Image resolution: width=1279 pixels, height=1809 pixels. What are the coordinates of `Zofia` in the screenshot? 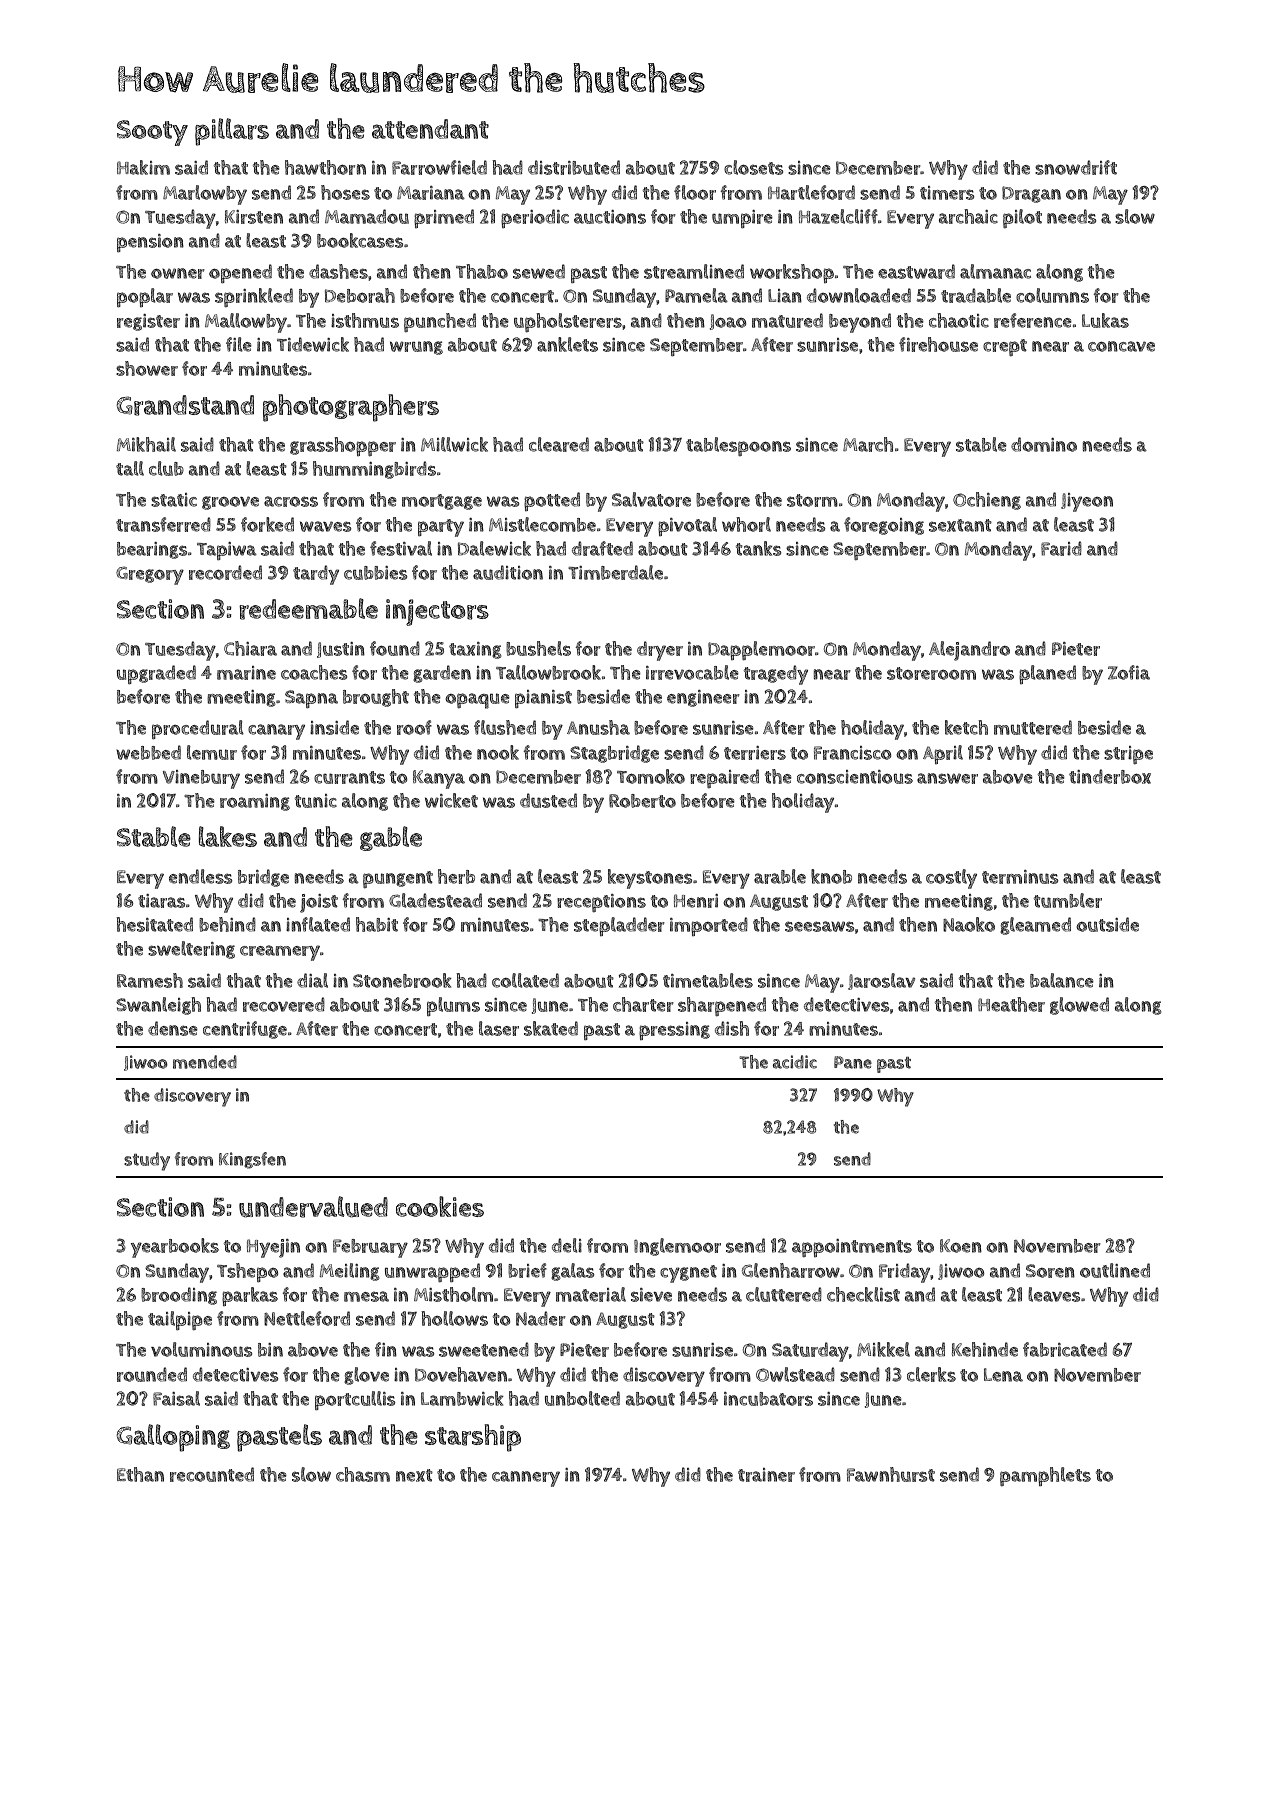 It's located at (1129, 672).
